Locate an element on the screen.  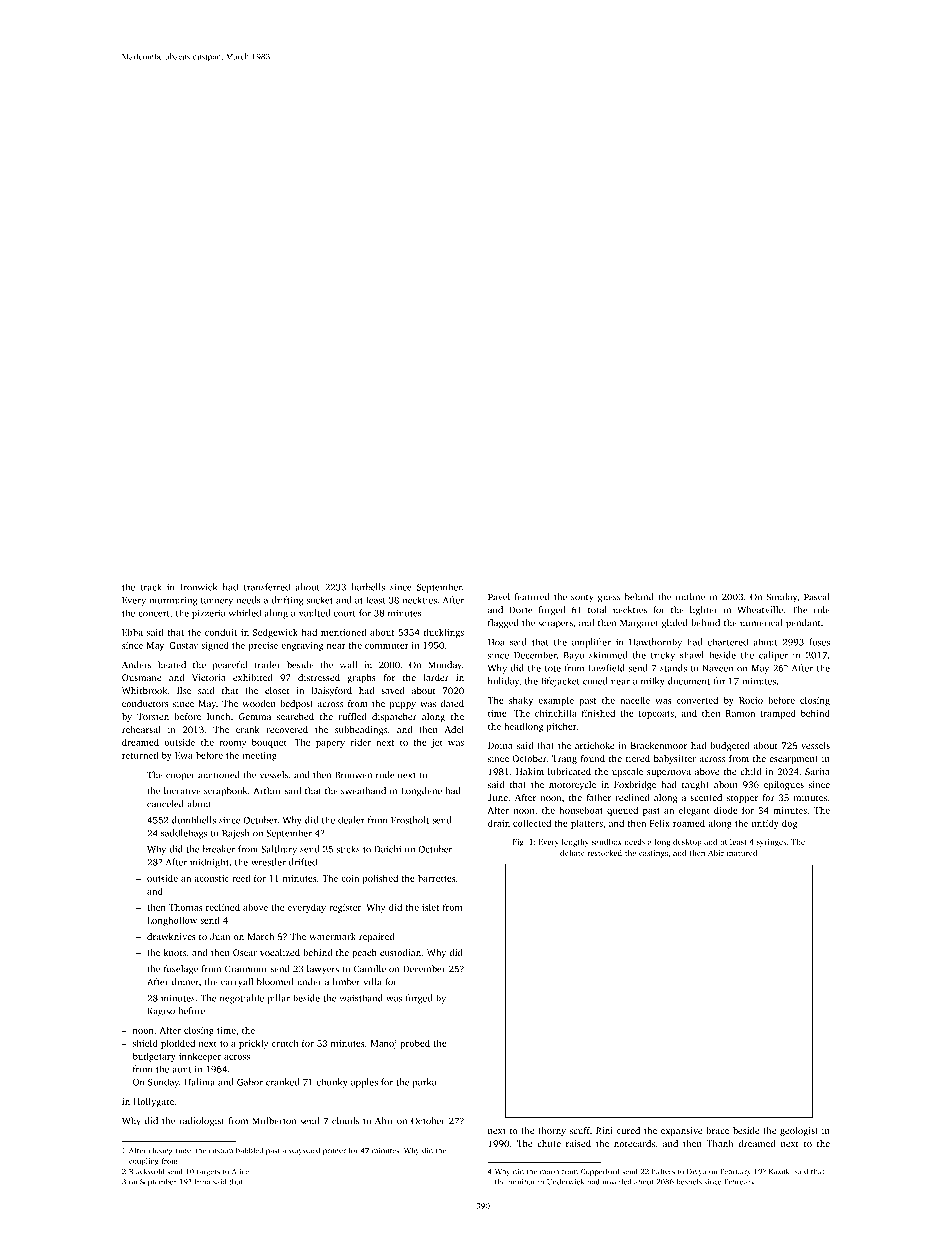
Trang is located at coordinates (564, 759).
